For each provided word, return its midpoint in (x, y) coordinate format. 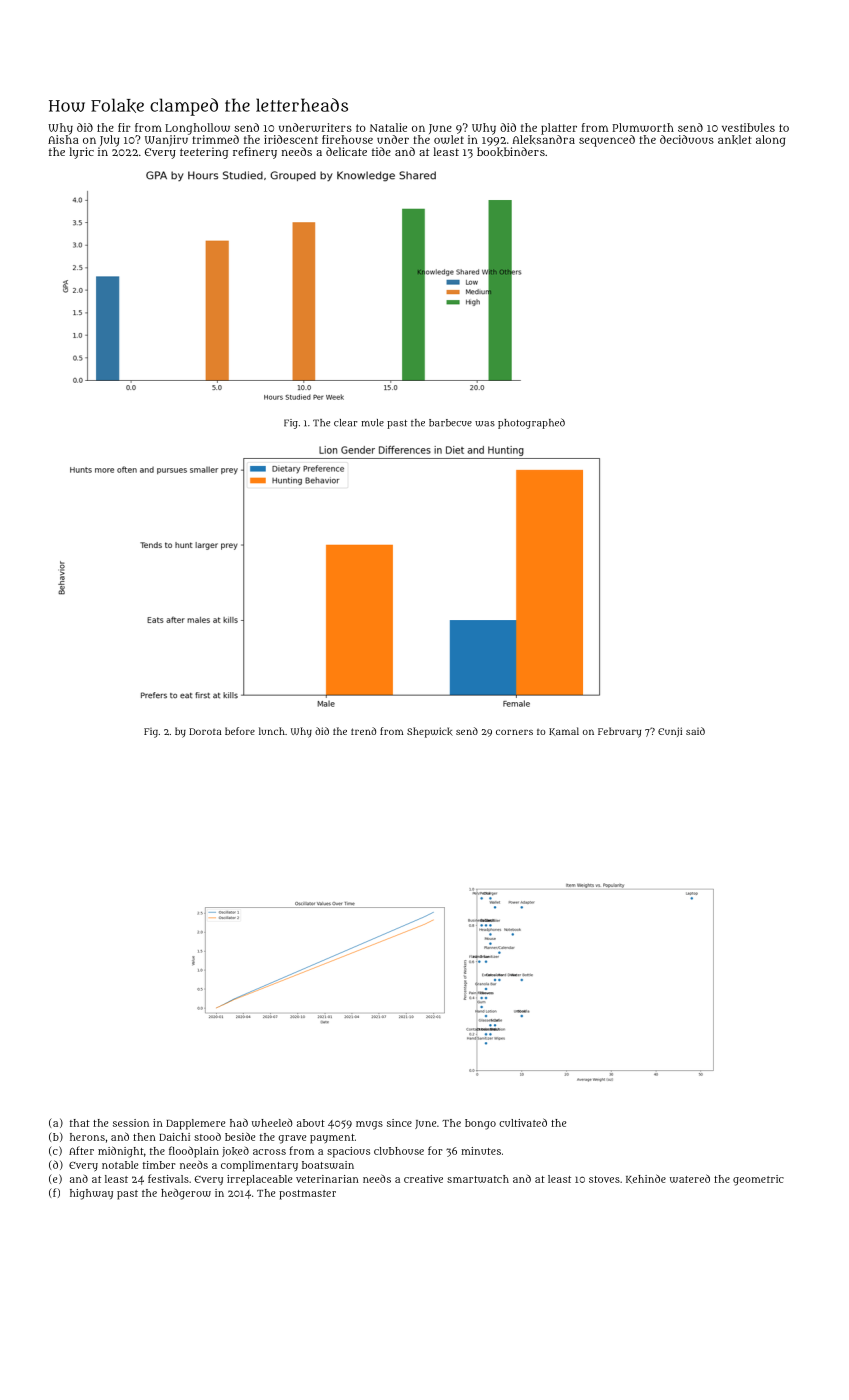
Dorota (205, 731)
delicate (346, 151)
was (485, 424)
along (770, 141)
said (695, 731)
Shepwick (430, 732)
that (80, 1123)
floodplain (194, 1152)
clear (346, 423)
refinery (255, 153)
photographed (531, 423)
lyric (81, 153)
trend (363, 731)
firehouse (347, 139)
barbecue (450, 423)
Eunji (670, 732)
